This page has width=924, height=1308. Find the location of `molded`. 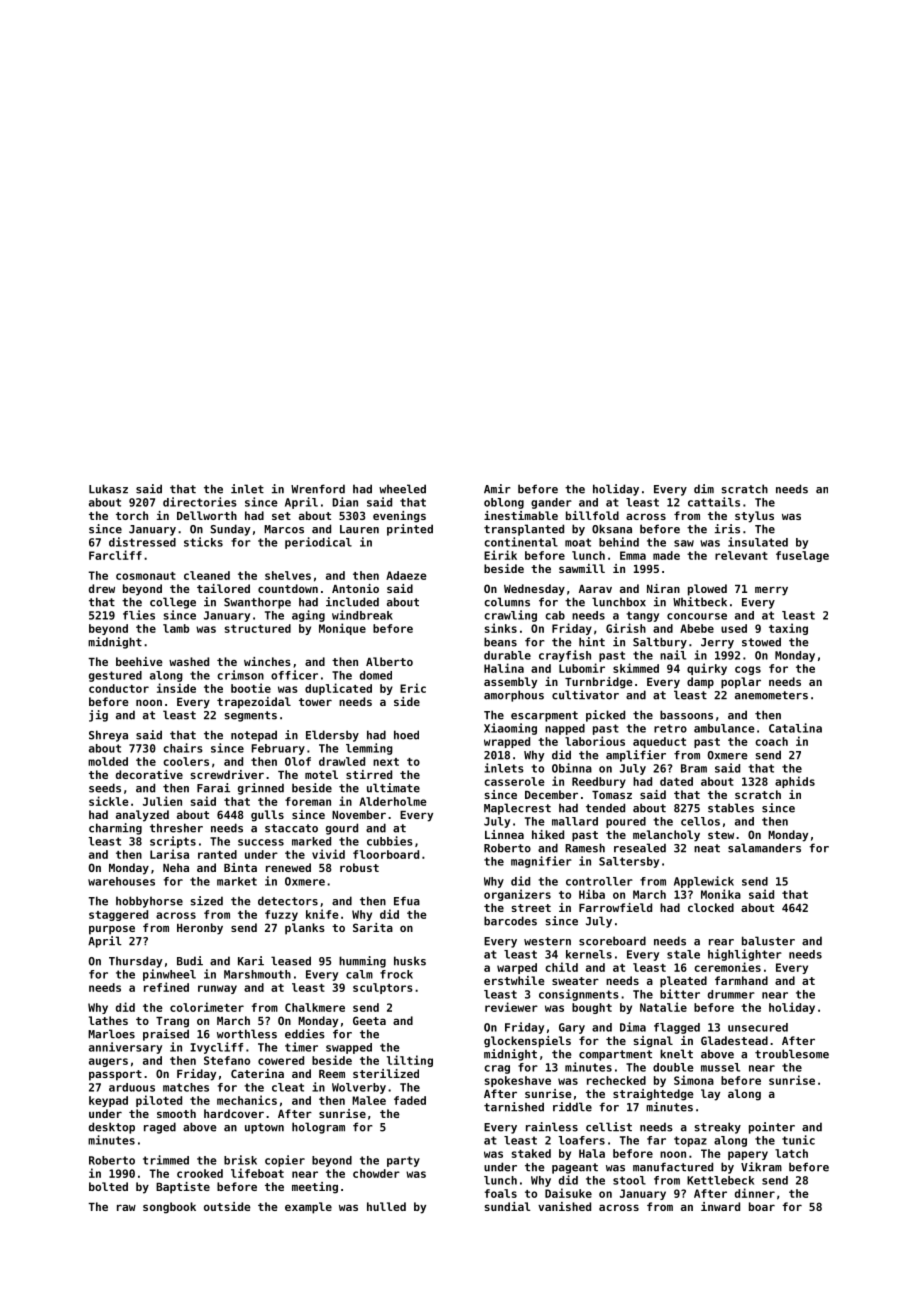

molded is located at coordinates (108, 761).
